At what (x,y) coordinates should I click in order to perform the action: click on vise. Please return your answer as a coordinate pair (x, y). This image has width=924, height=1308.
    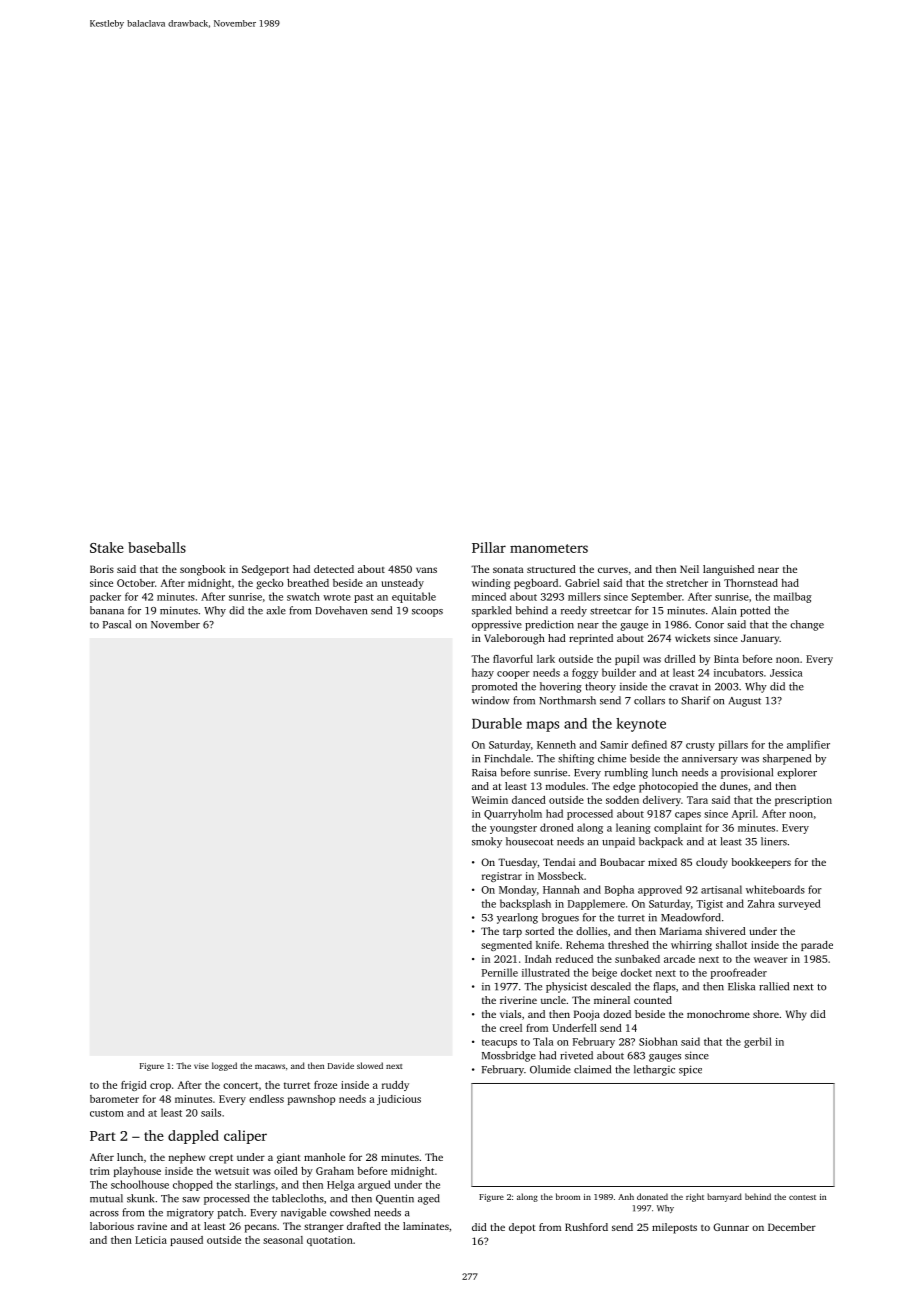
    Looking at the image, I should click on (201, 1066).
